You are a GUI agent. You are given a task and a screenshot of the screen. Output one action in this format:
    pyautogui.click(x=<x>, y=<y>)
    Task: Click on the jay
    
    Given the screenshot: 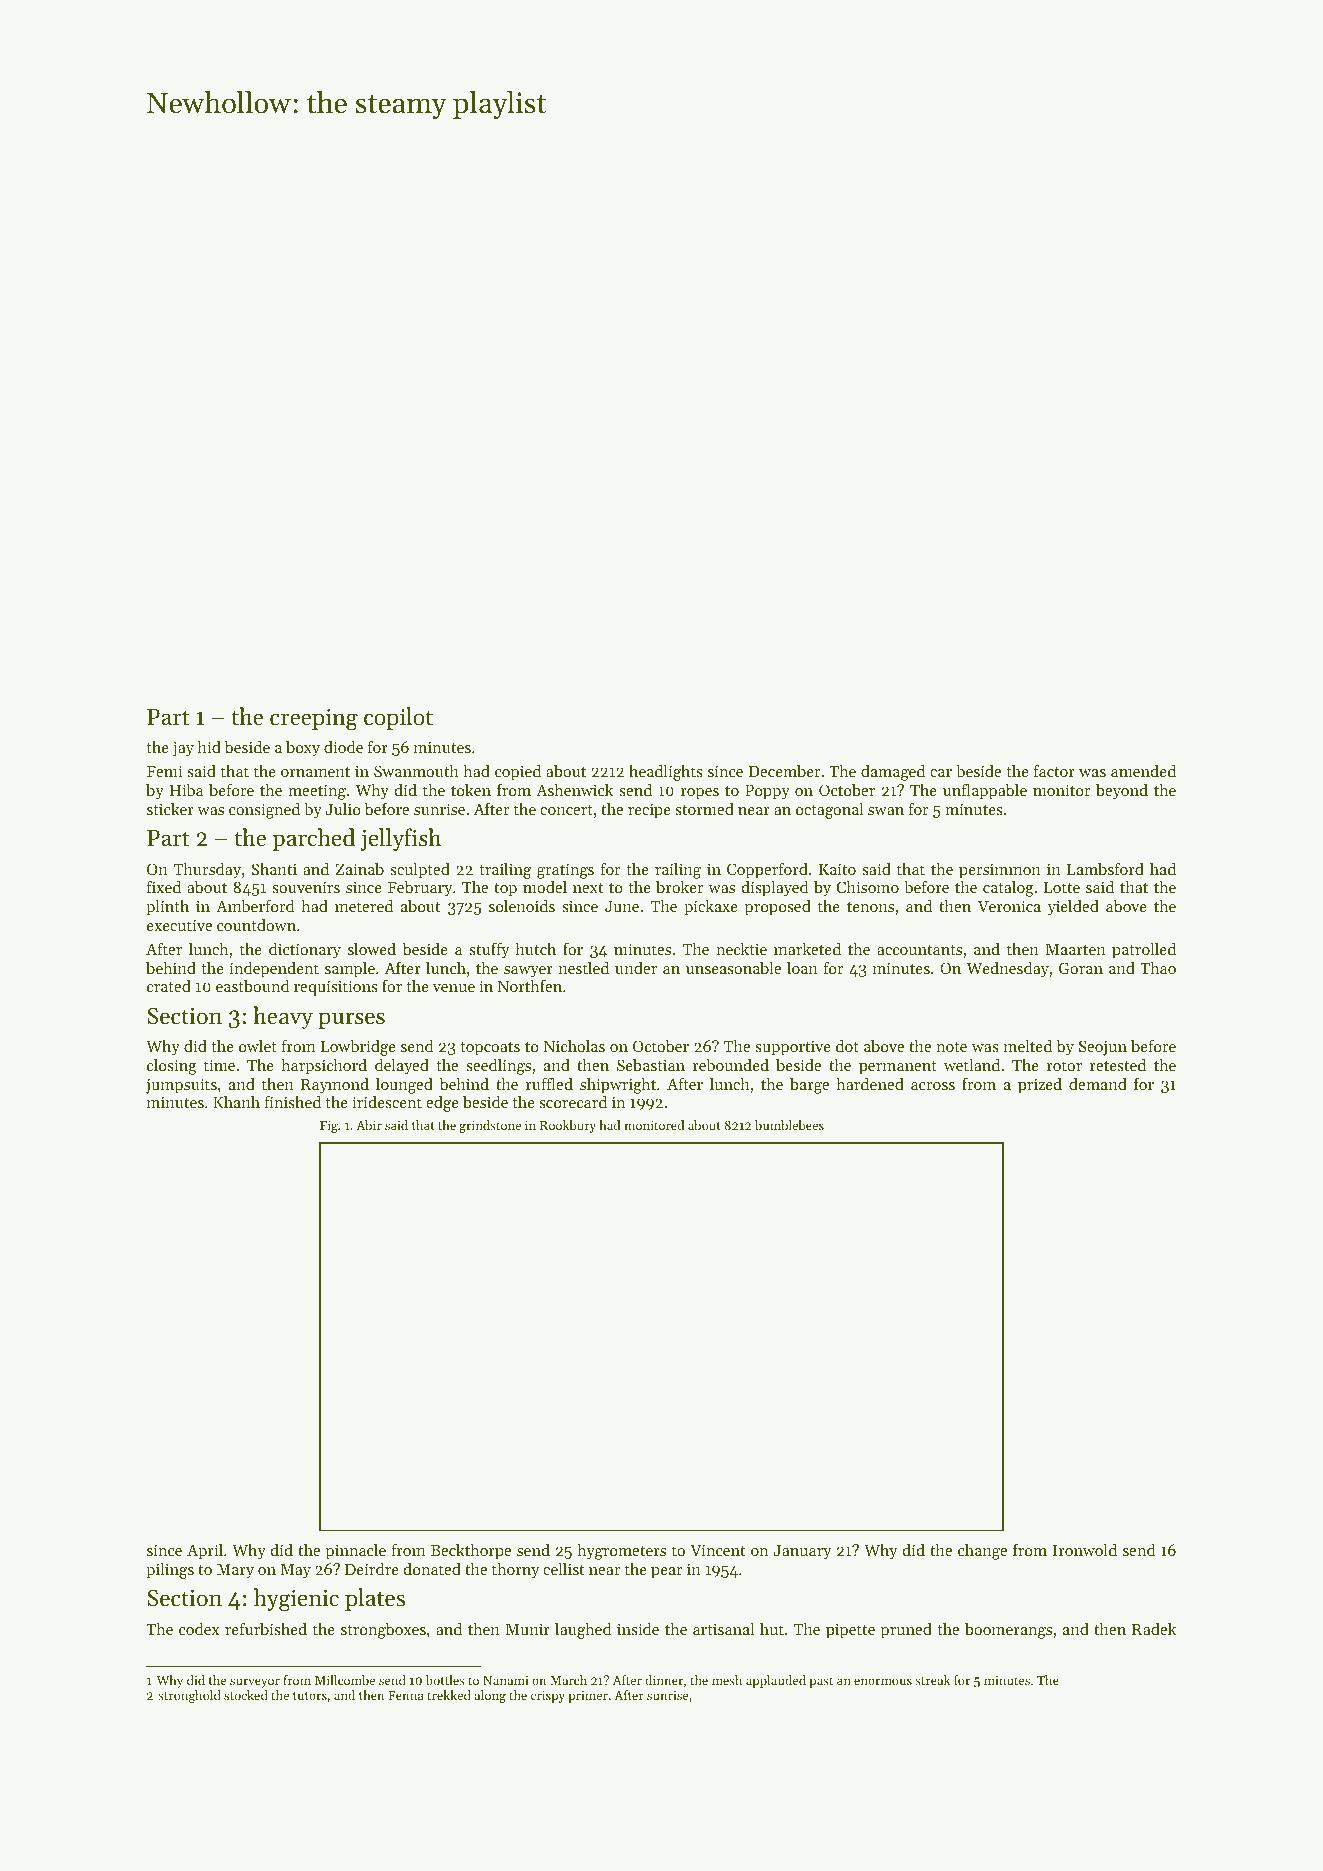 What is the action you would take?
    pyautogui.click(x=183, y=749)
